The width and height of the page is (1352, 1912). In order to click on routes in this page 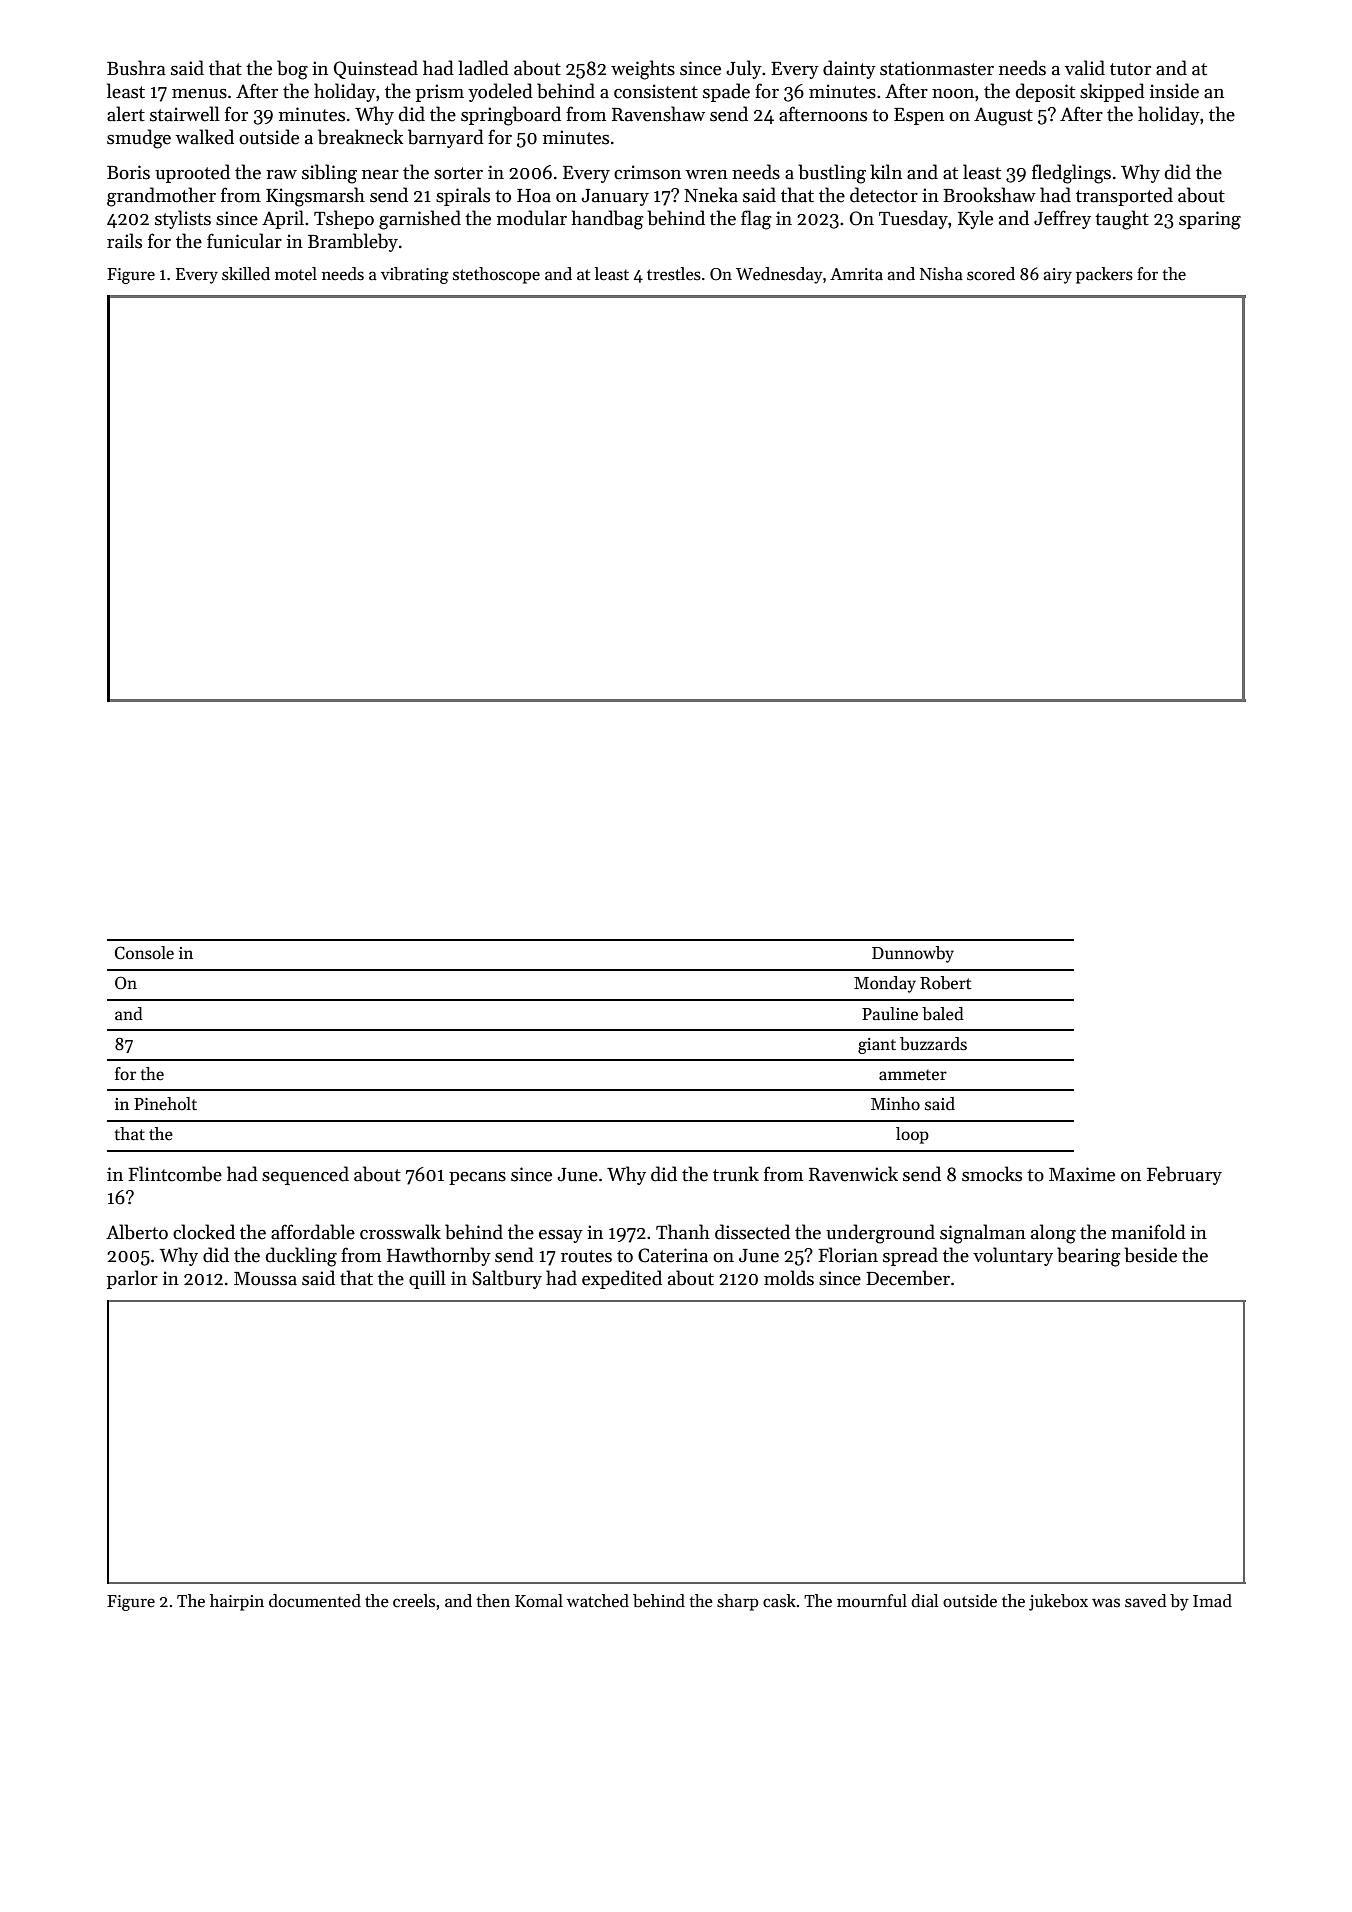, I will do `click(586, 1256)`.
